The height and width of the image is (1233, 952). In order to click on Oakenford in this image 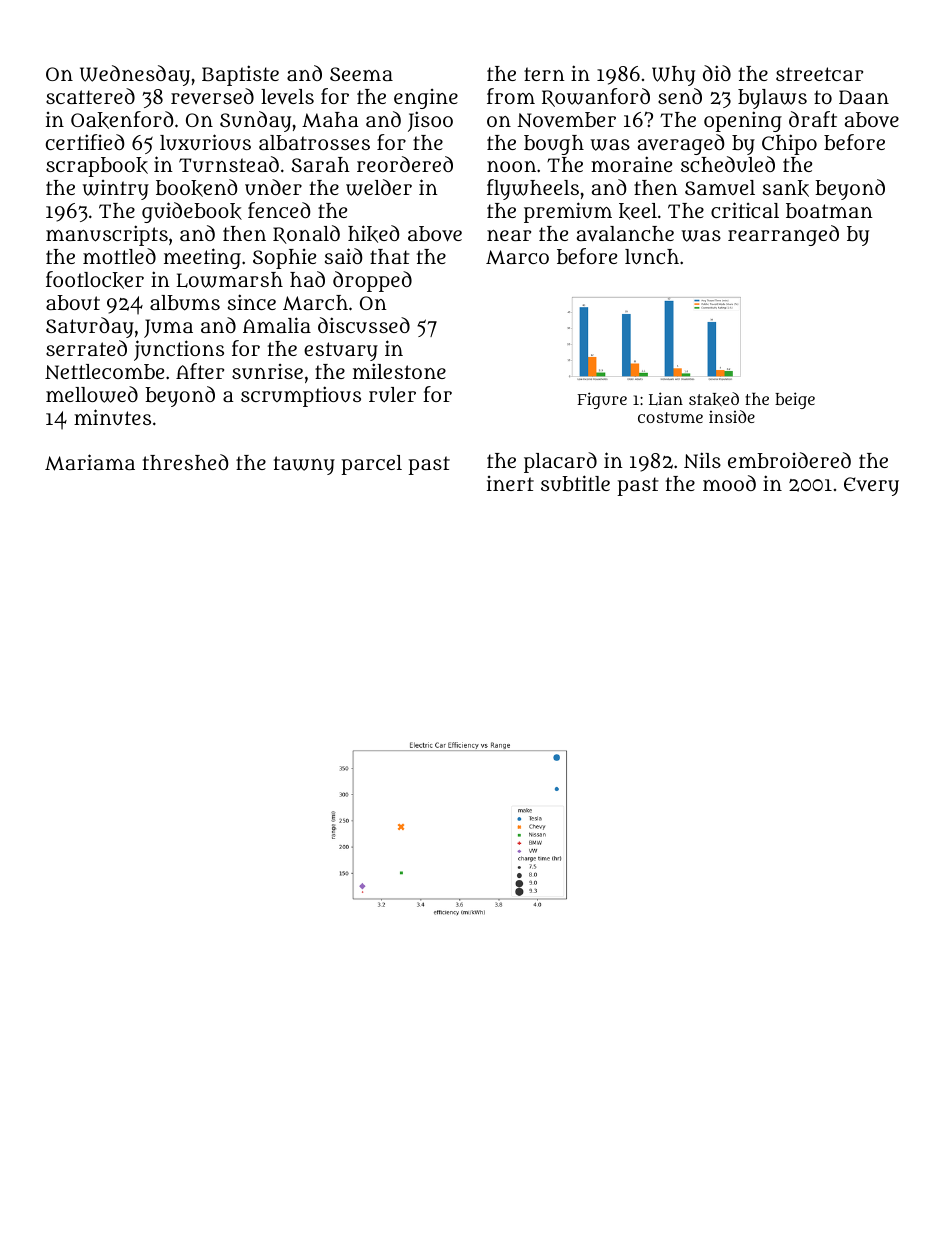, I will do `click(122, 120)`.
